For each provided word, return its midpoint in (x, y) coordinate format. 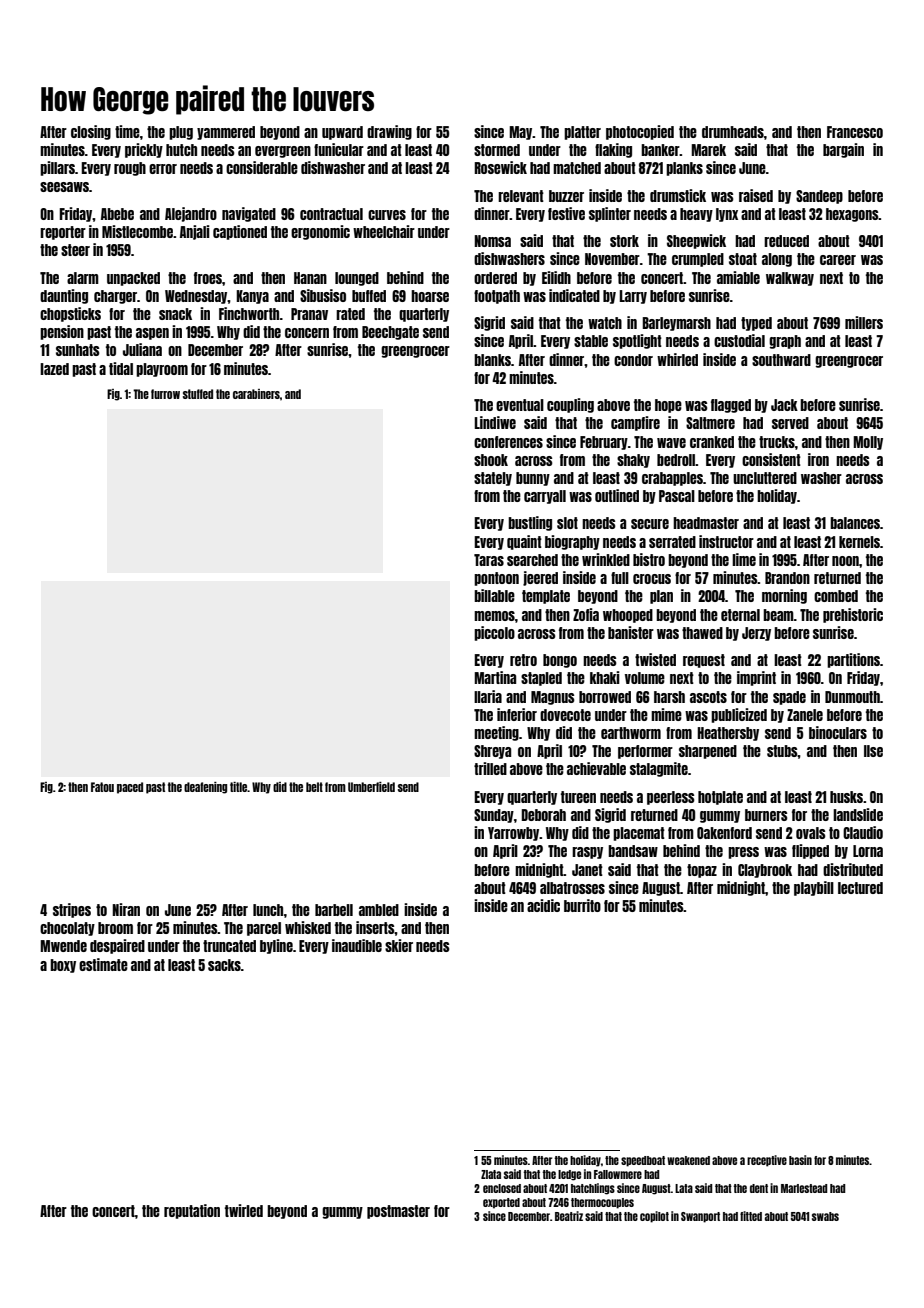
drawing (389, 132)
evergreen (283, 152)
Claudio (863, 832)
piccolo (494, 633)
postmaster (398, 1212)
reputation (192, 1211)
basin (800, 1160)
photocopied (640, 132)
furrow (165, 394)
